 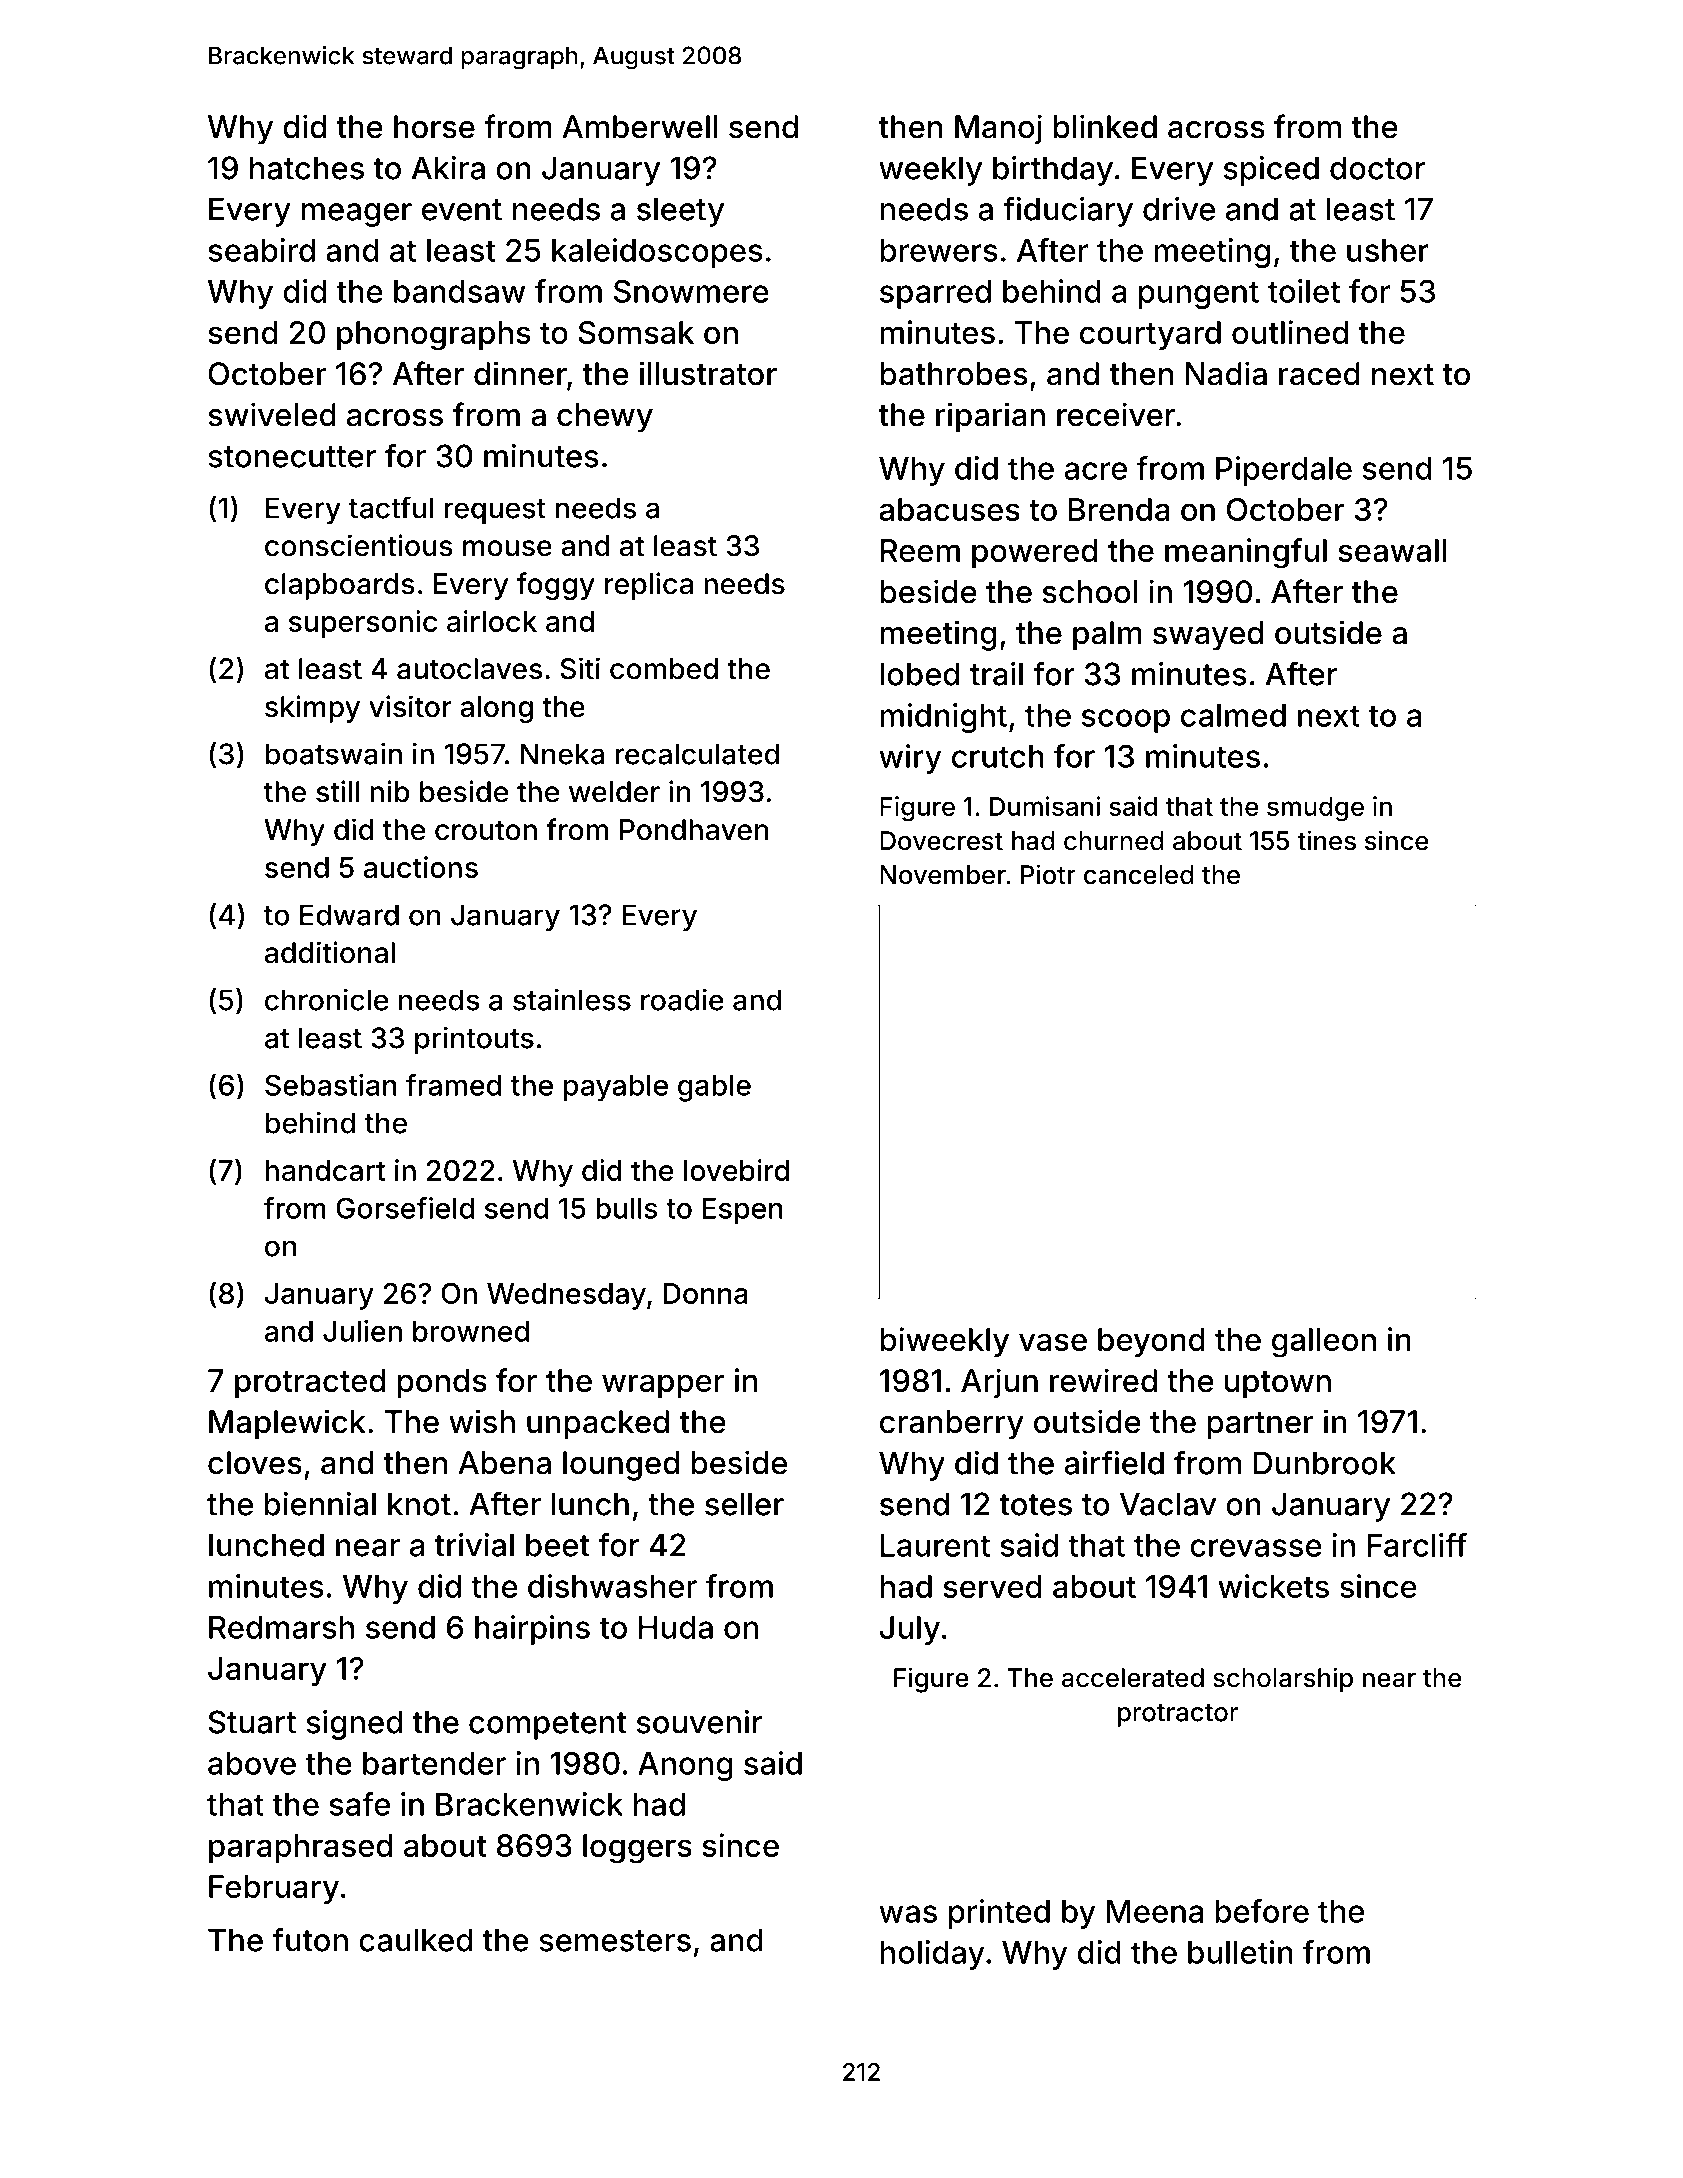 What do you see at coordinates (1271, 171) in the document?
I see `spiced` at bounding box center [1271, 171].
